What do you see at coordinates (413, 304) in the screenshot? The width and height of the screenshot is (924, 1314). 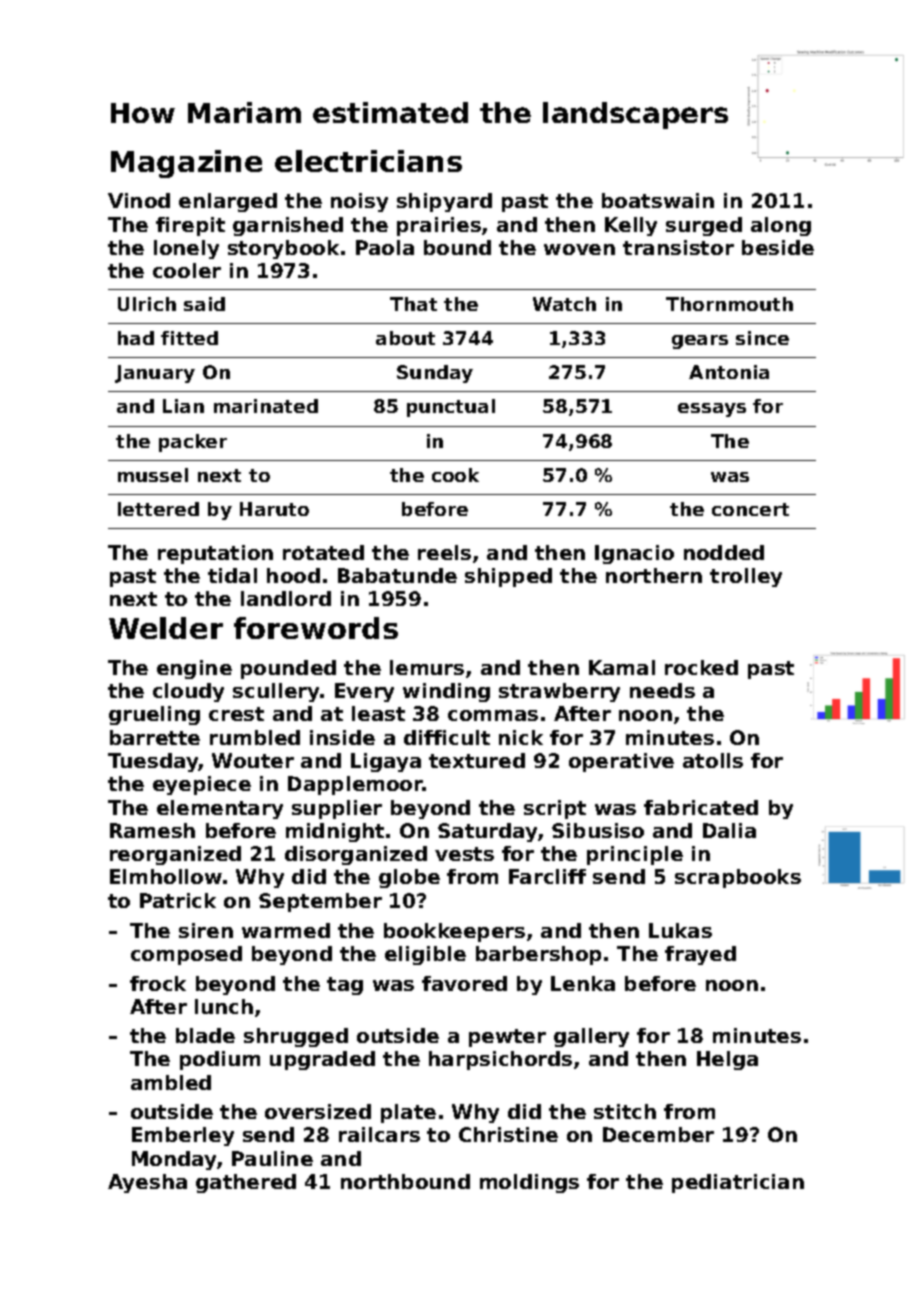 I see `That` at bounding box center [413, 304].
